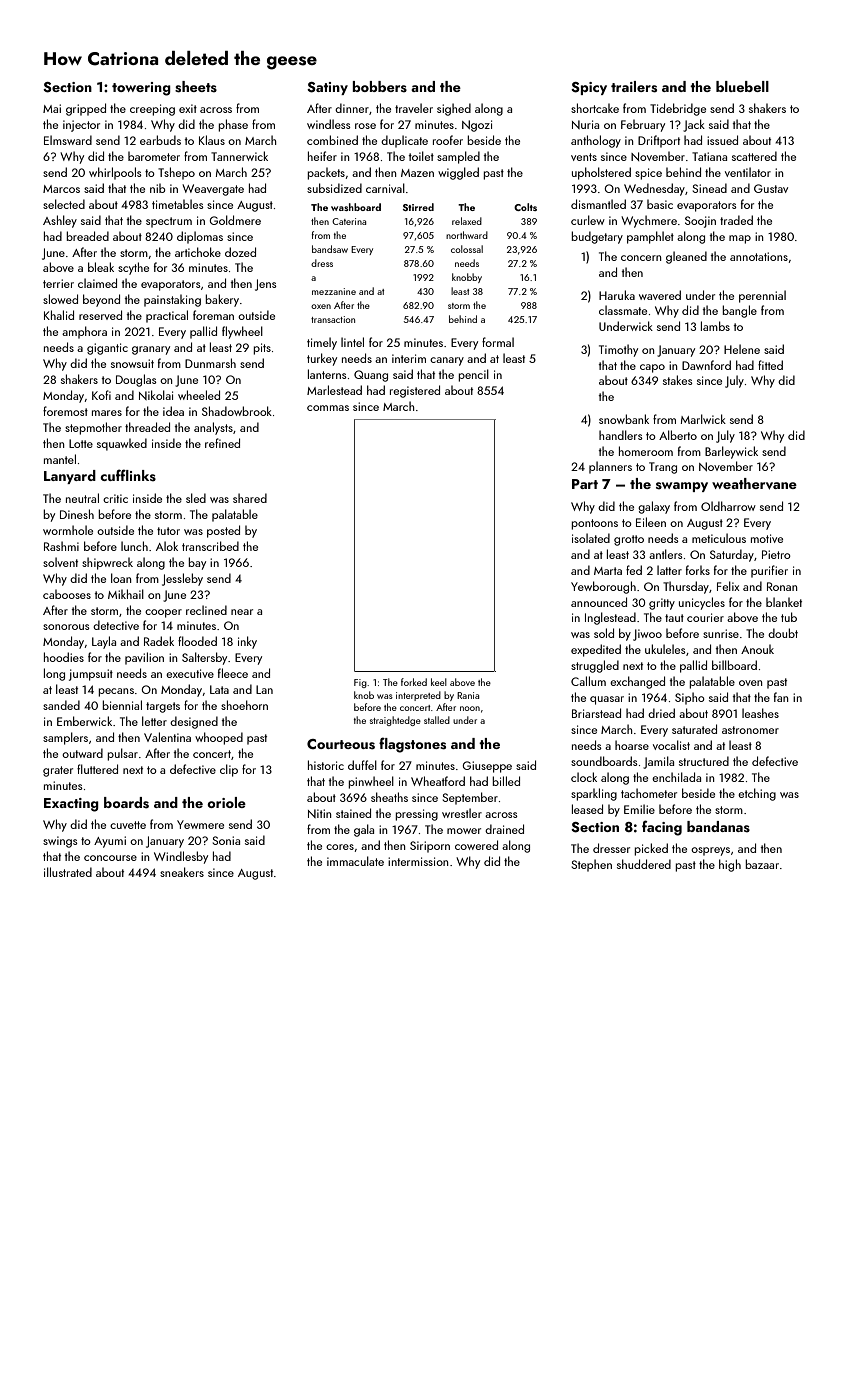 The width and height of the image is (849, 1400). What do you see at coordinates (454, 109) in the image?
I see `sighed` at bounding box center [454, 109].
